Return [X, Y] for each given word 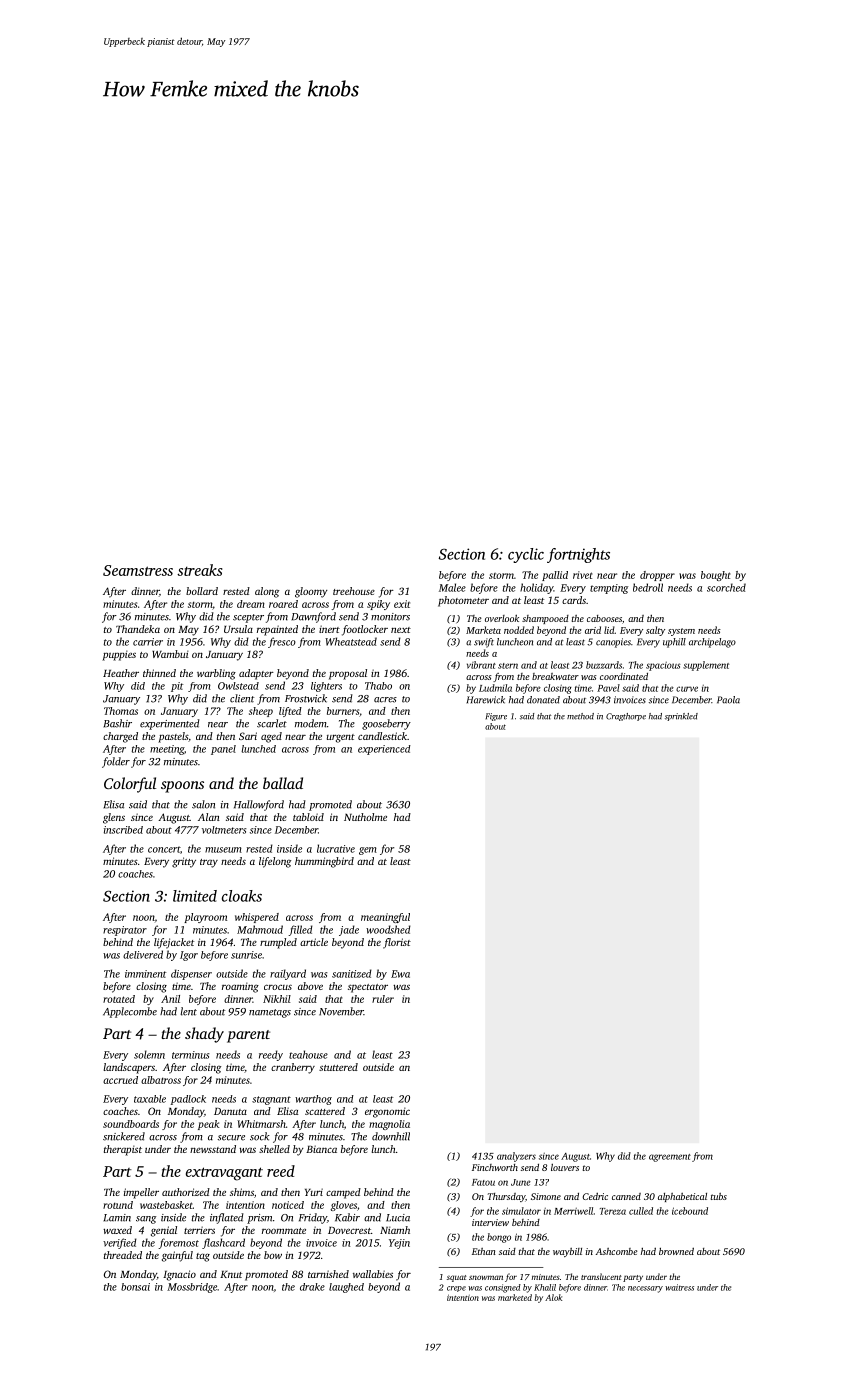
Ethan [484, 1251]
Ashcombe [616, 1251]
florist [397, 943]
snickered [124, 1136]
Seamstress [138, 570]
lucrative [336, 848]
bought [716, 576]
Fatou [483, 1182]
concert [164, 849]
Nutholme [365, 817]
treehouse [354, 591]
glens [114, 818]
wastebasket [166, 1205]
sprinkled [681, 717]
